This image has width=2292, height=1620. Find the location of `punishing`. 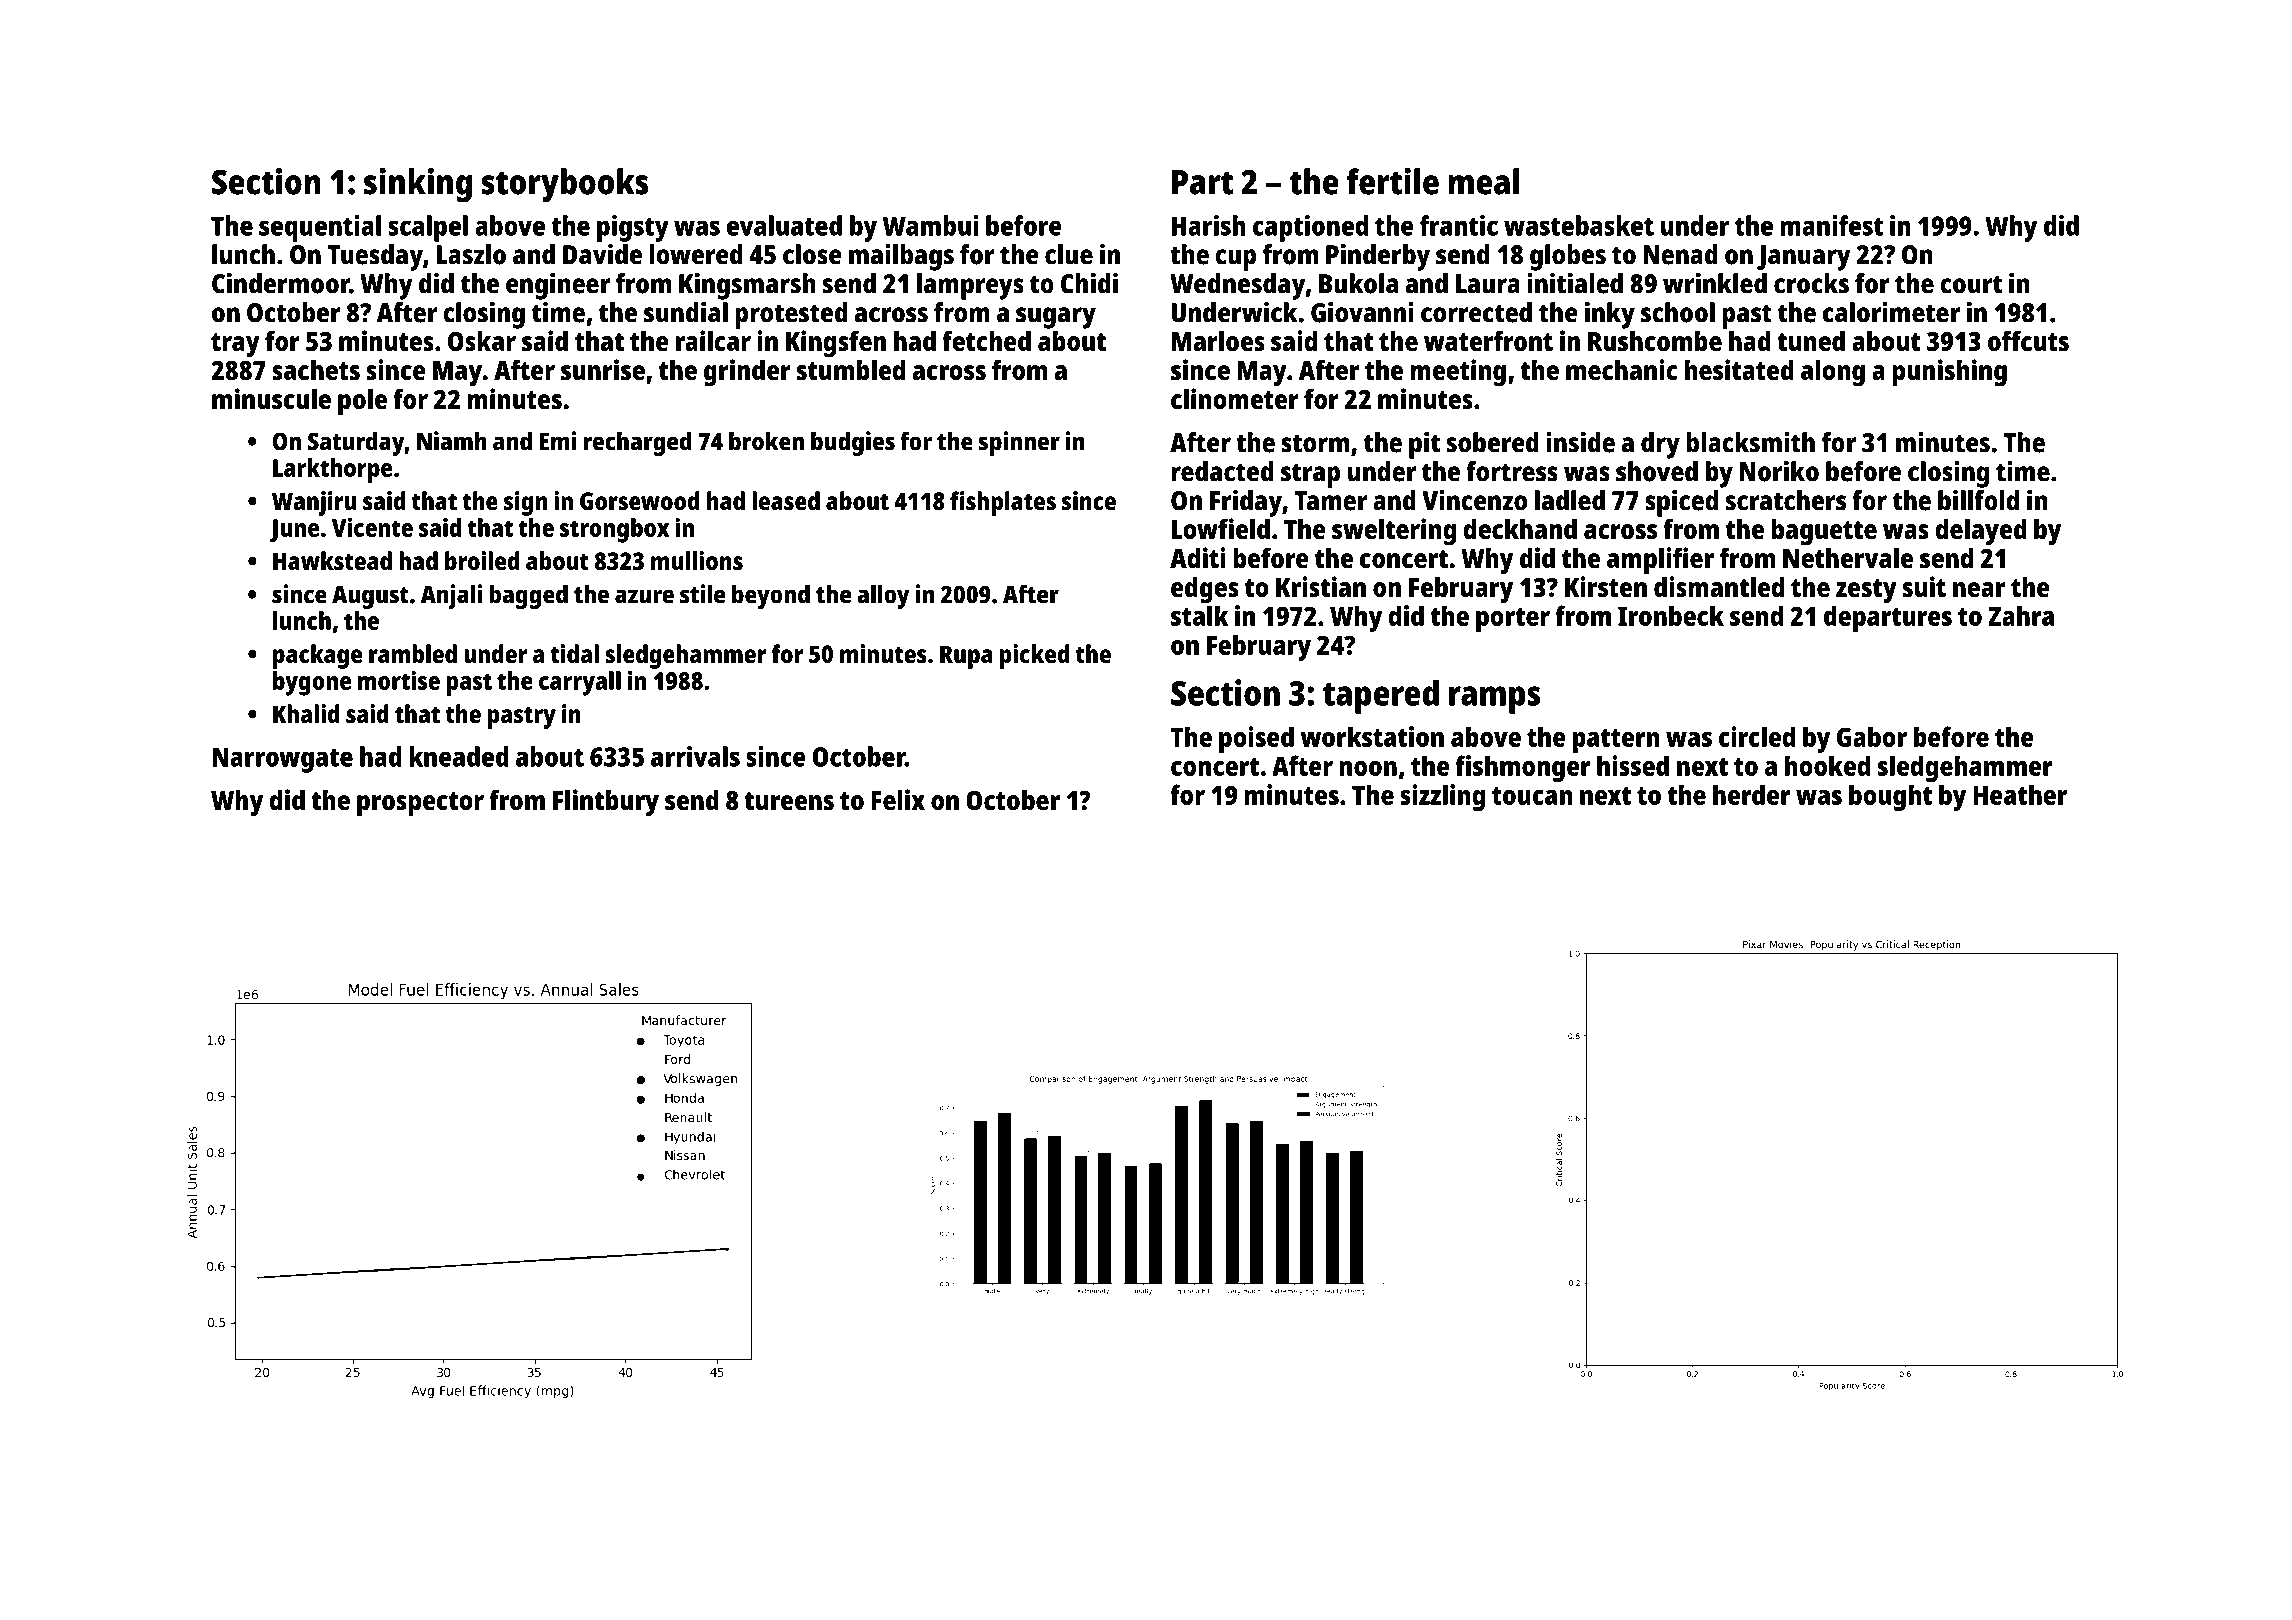

punishing is located at coordinates (1949, 373).
